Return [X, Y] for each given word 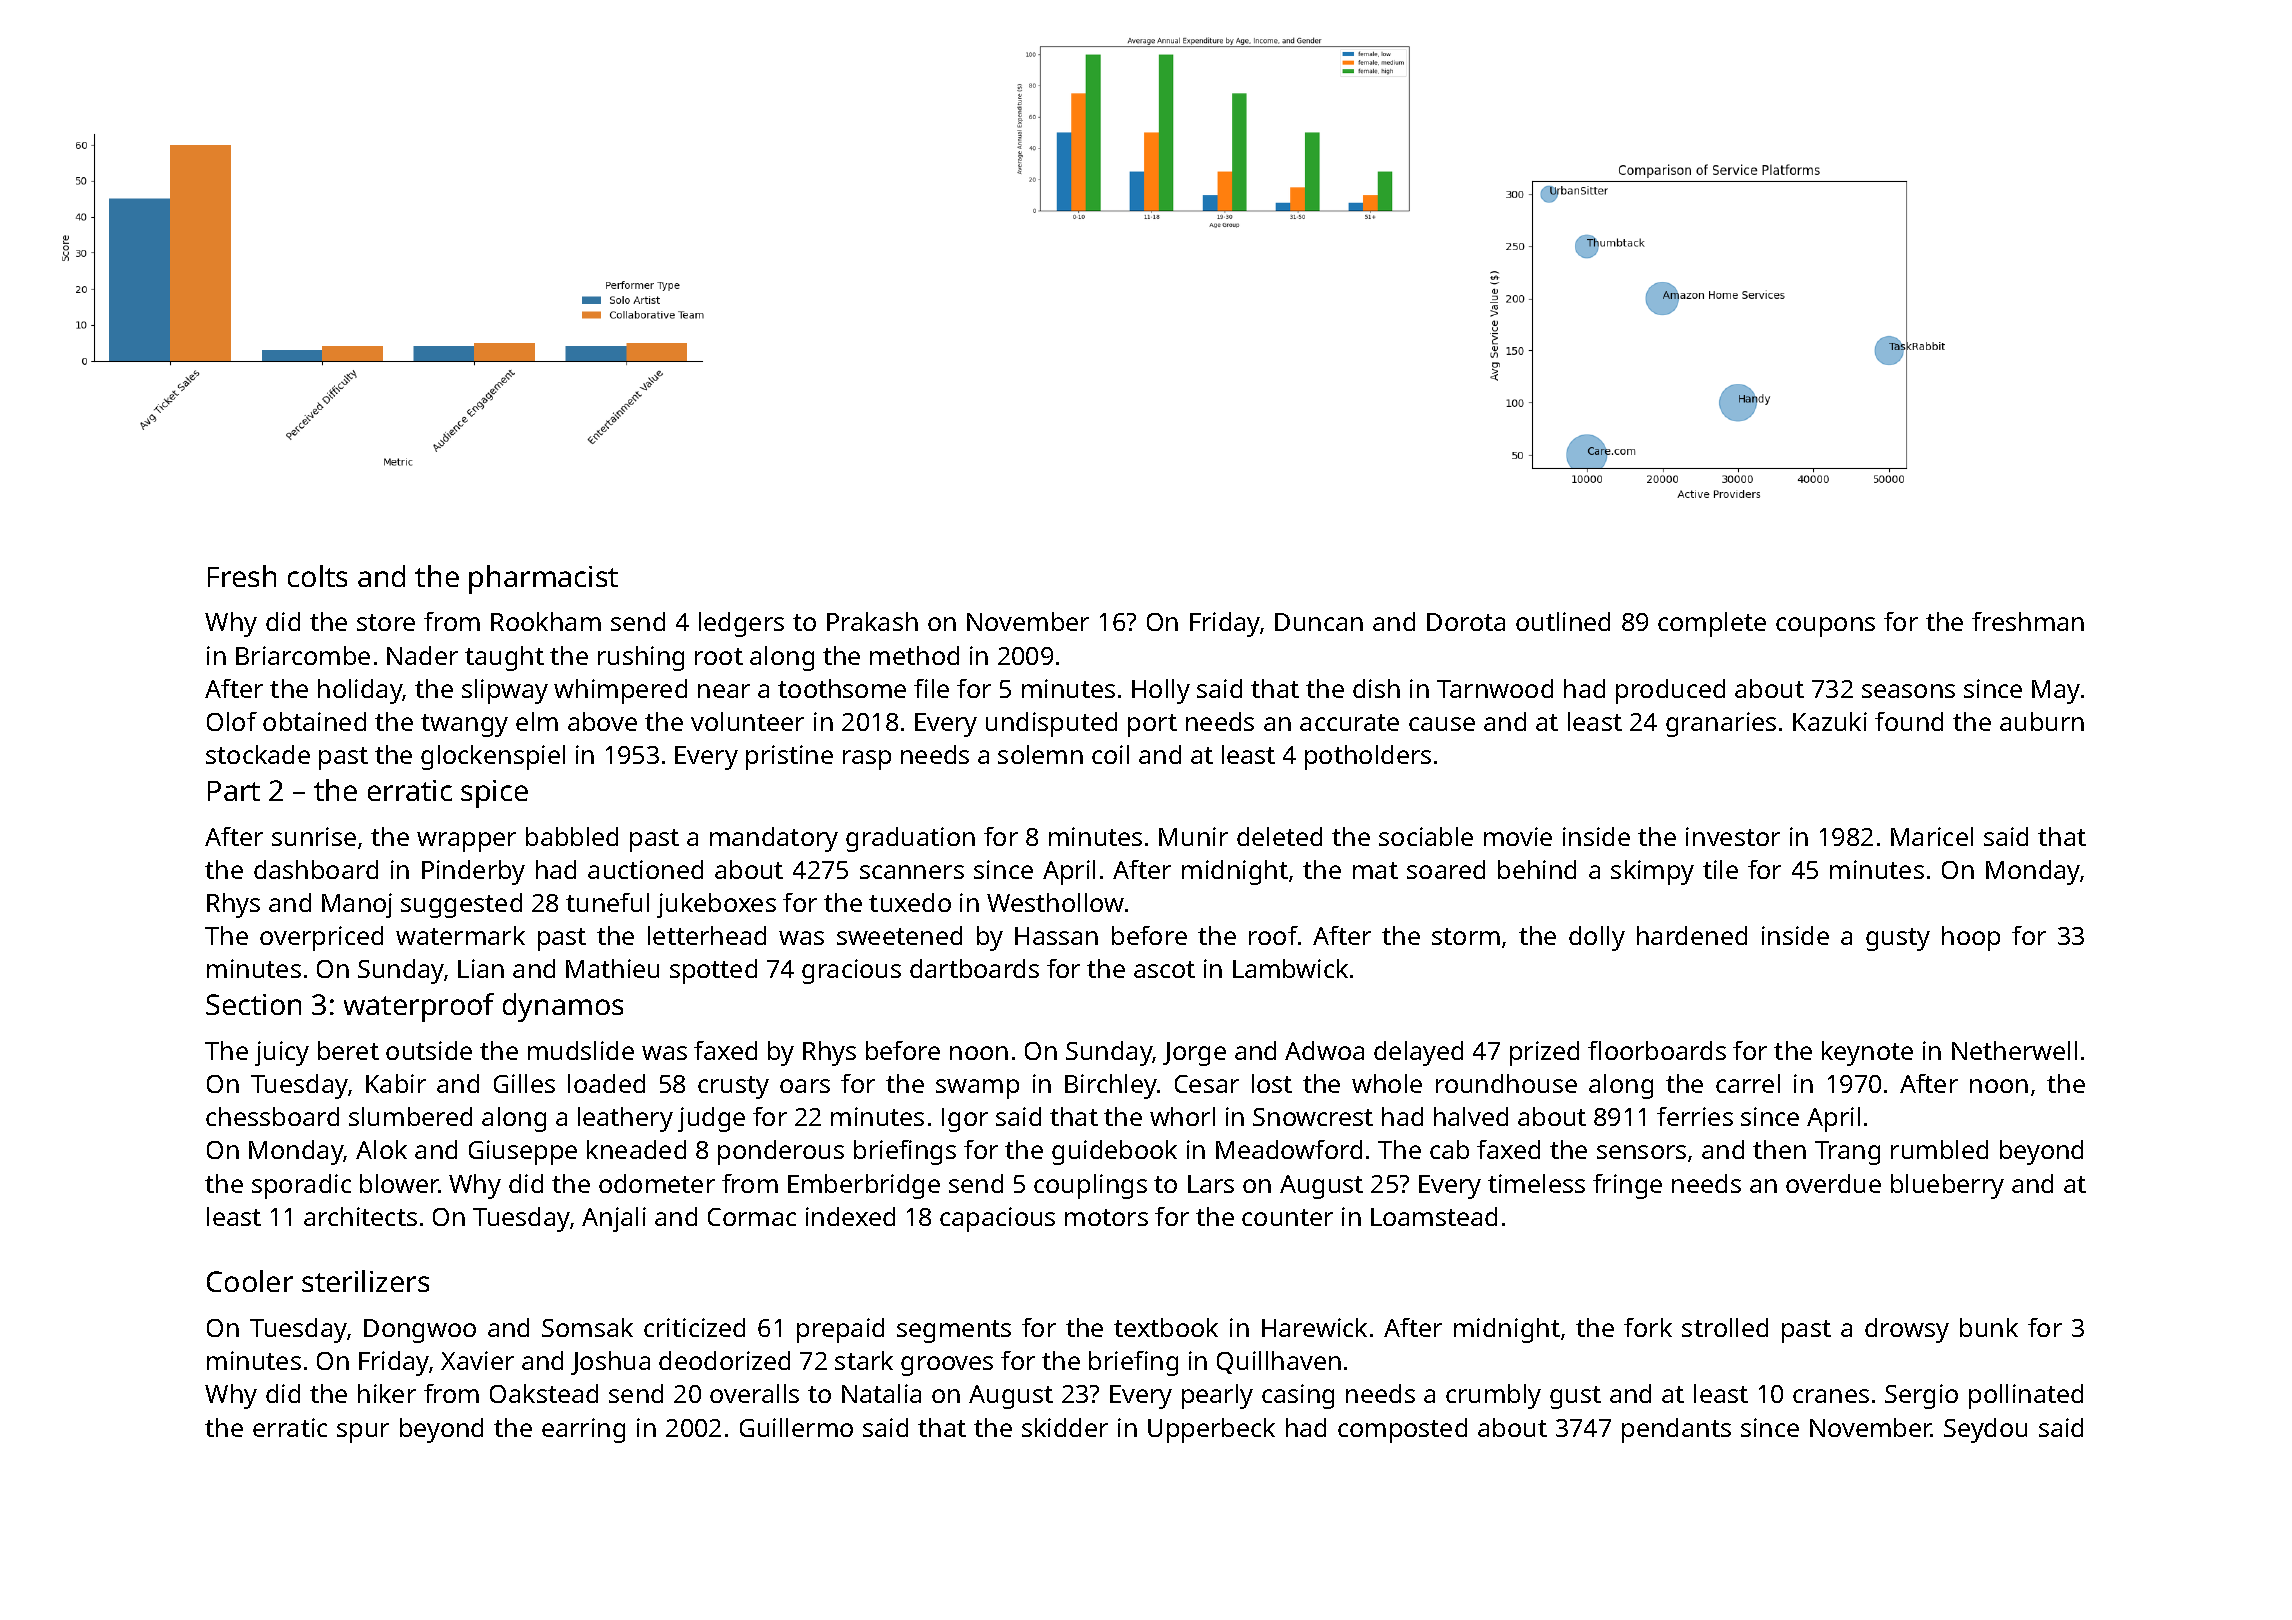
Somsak [587, 1327]
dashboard [316, 869]
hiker [387, 1393]
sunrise [314, 836]
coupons [1825, 627]
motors [1106, 1217]
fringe [1627, 1186]
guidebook [1114, 1152]
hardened [1692, 935]
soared [1446, 869]
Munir [1193, 836]
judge [711, 1119]
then [1779, 1149]
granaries [1721, 724]
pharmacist [543, 579]
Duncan [1319, 622]
